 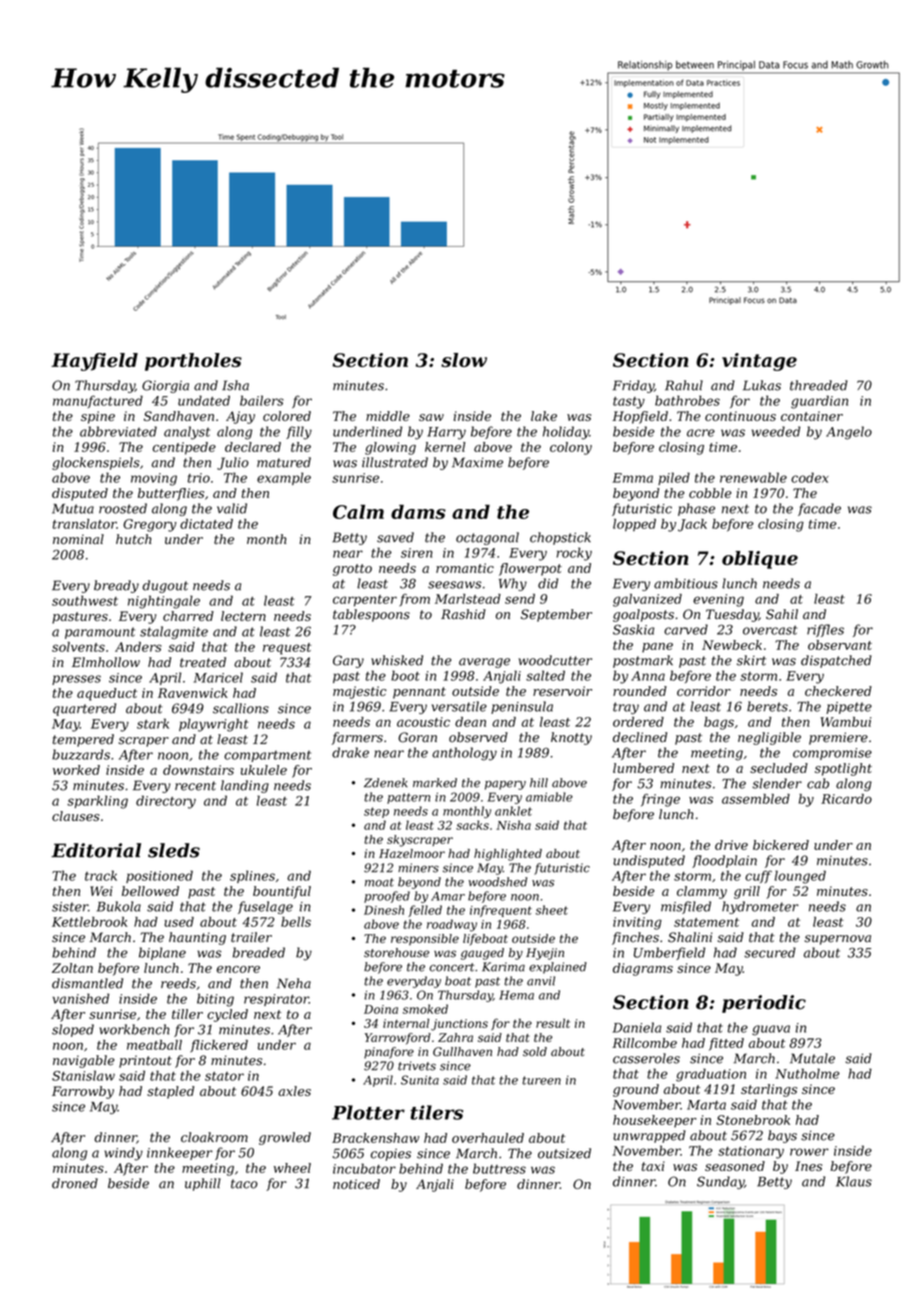 I want to click on periodic, so click(x=764, y=1004).
